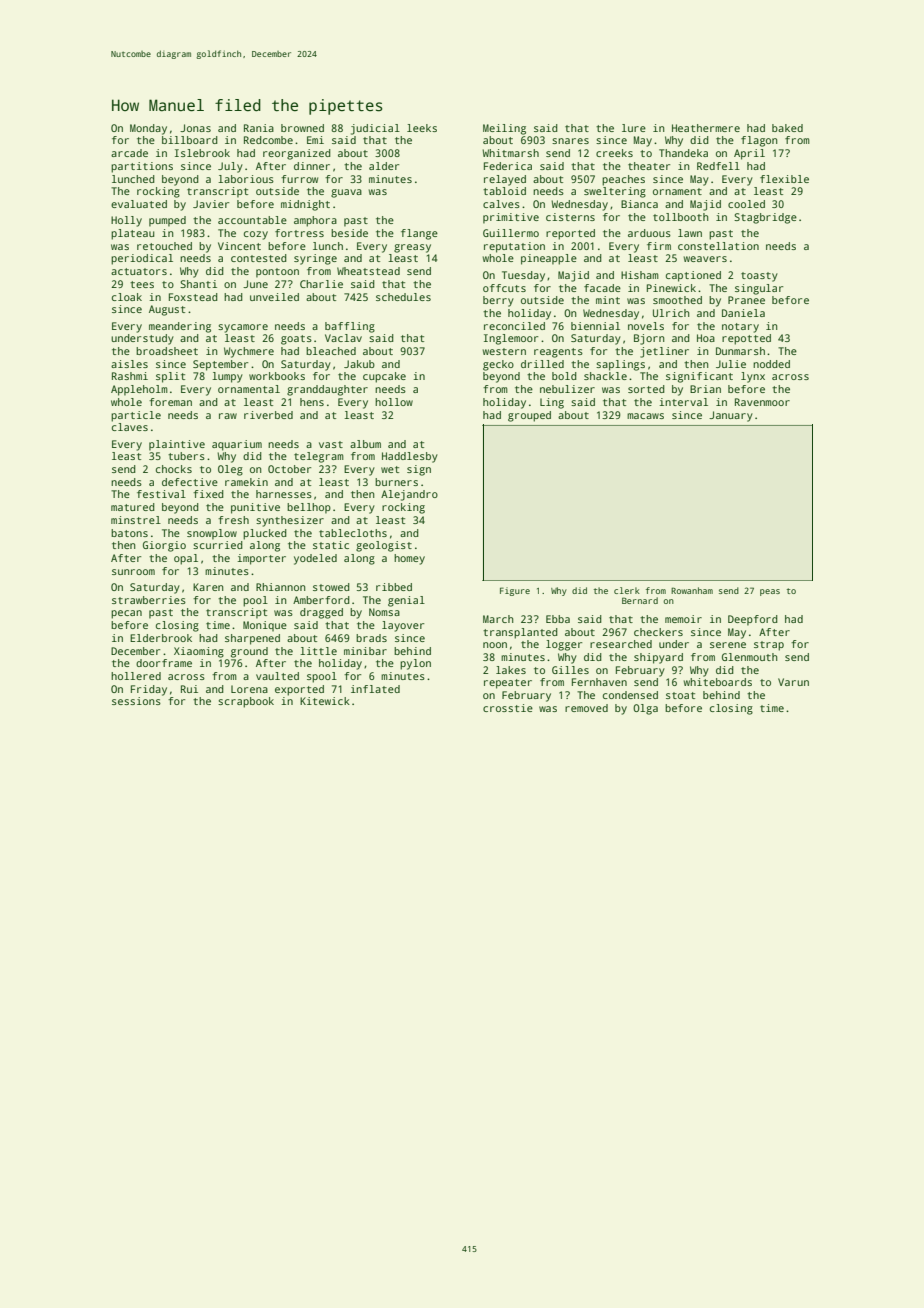 The height and width of the page is (1308, 924). I want to click on Rania, so click(259, 128).
